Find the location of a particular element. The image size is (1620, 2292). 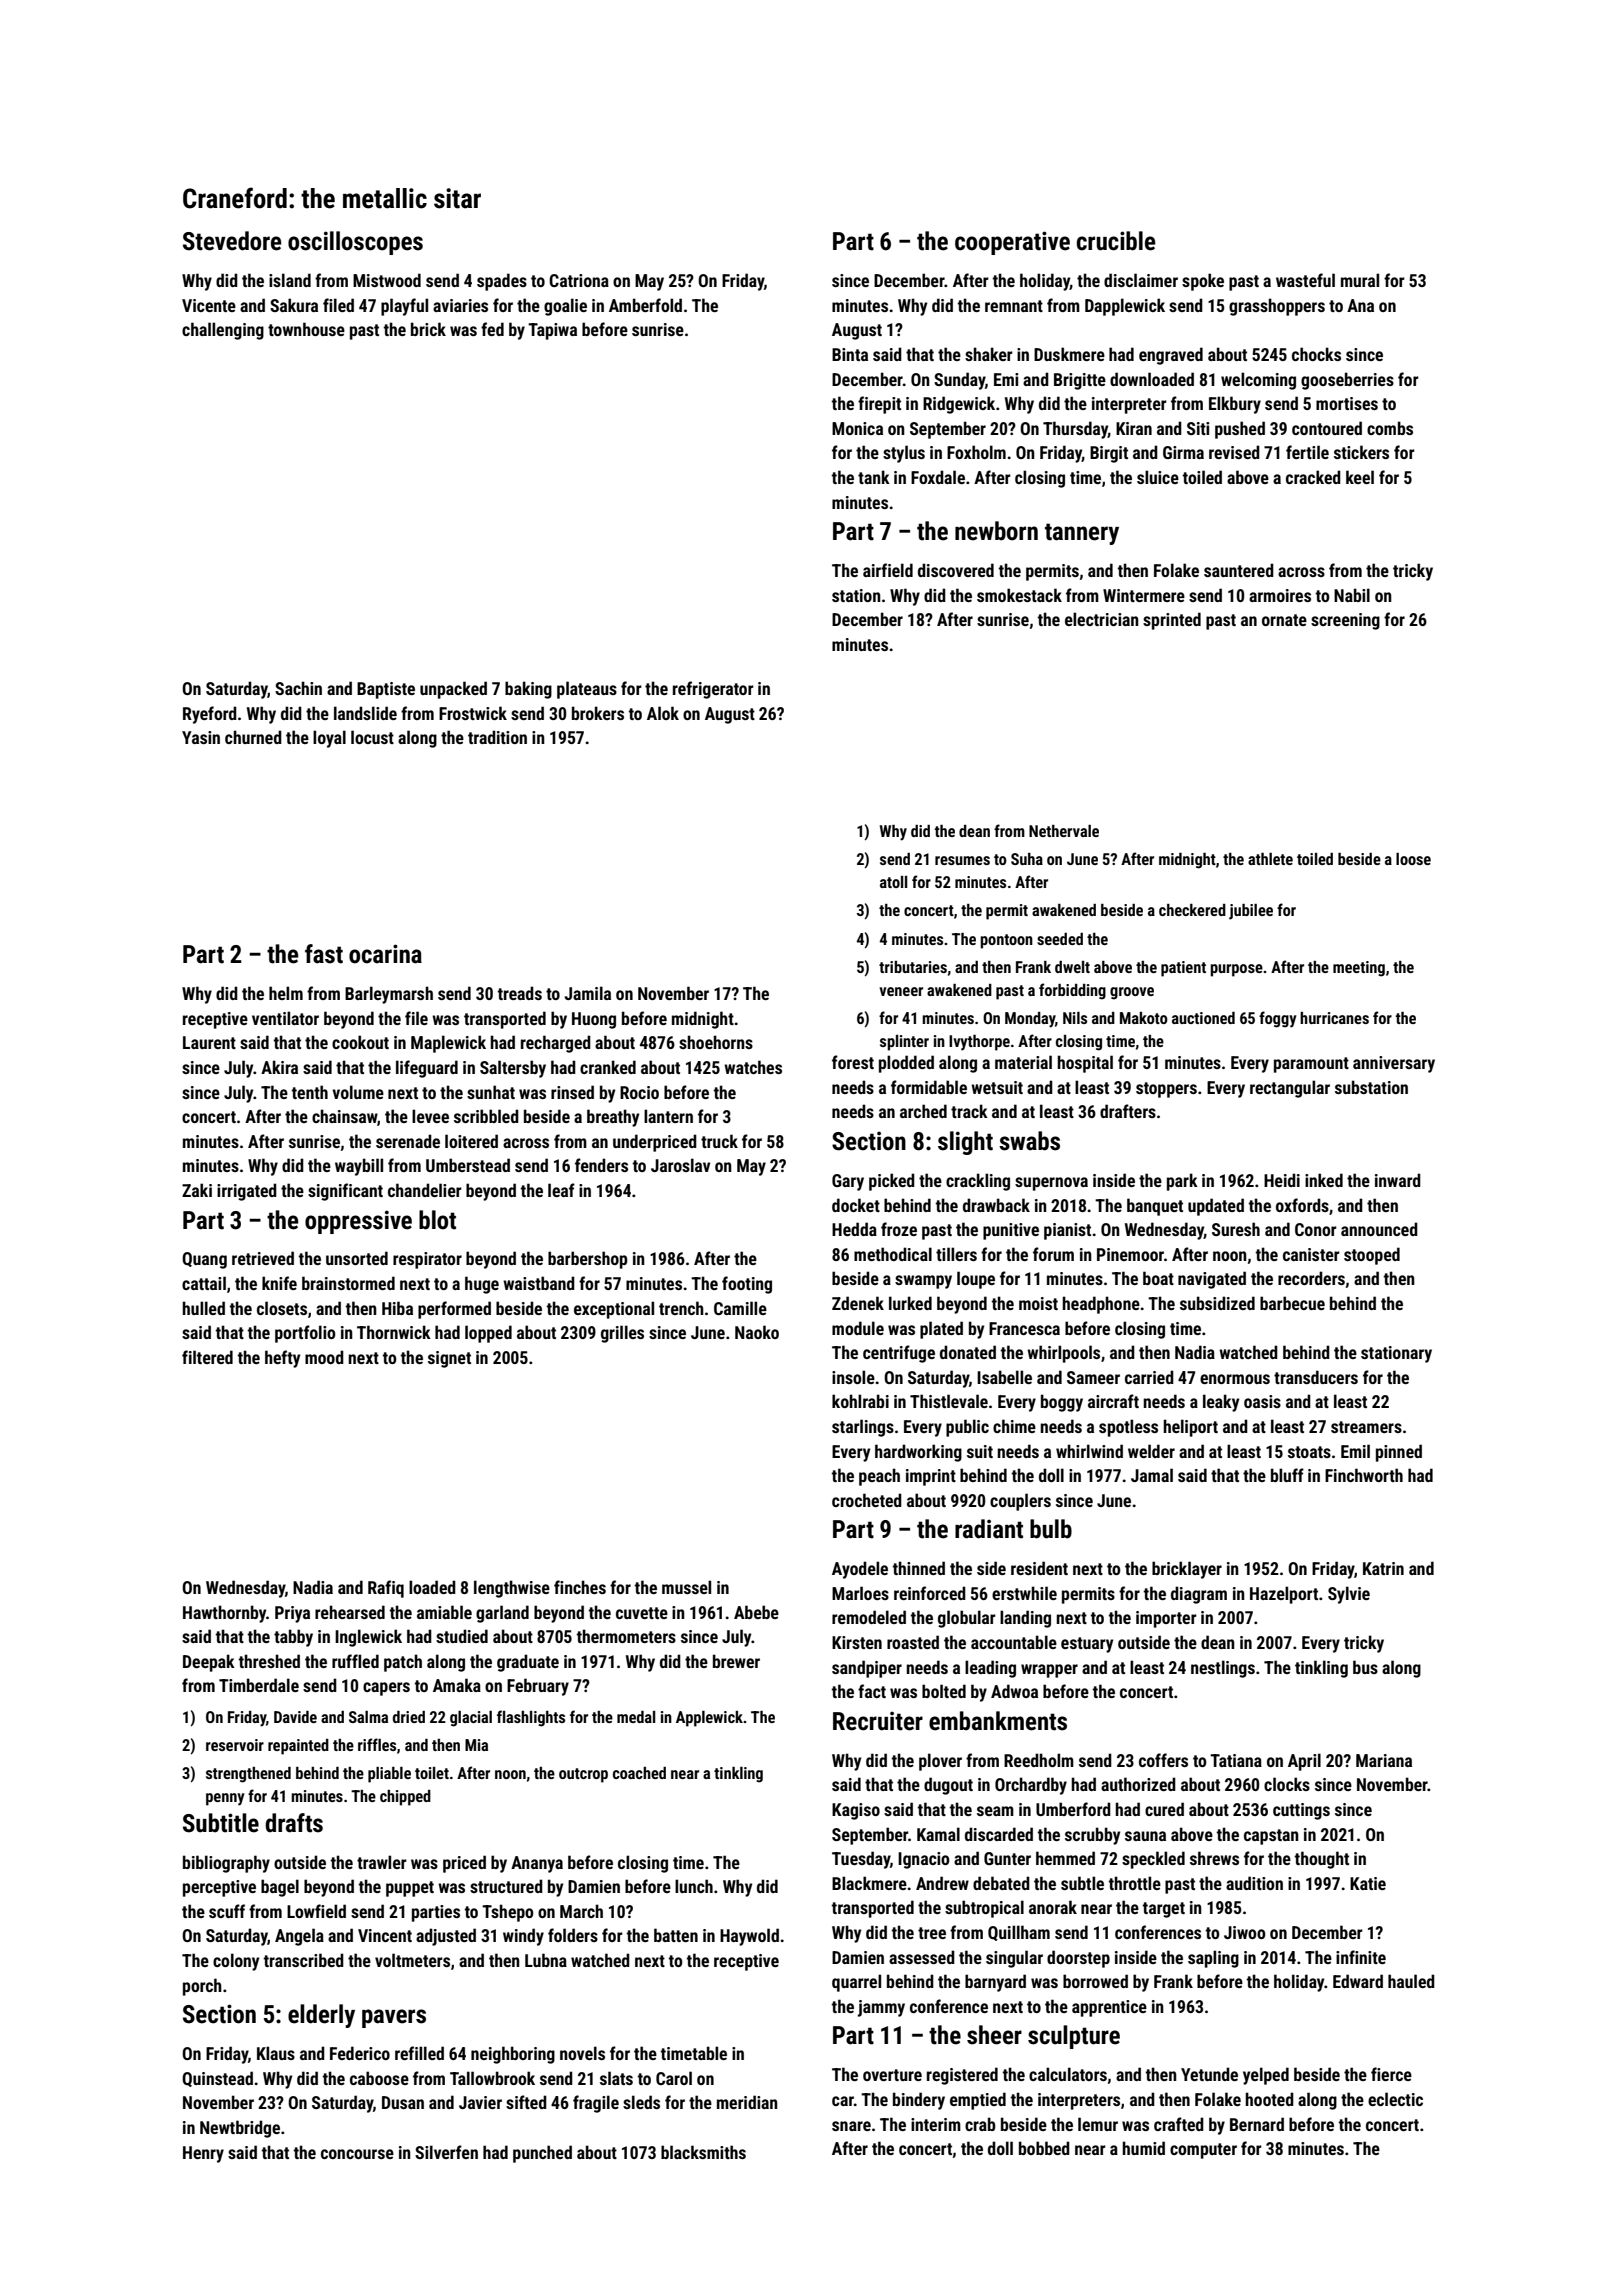

Akira is located at coordinates (279, 1067).
